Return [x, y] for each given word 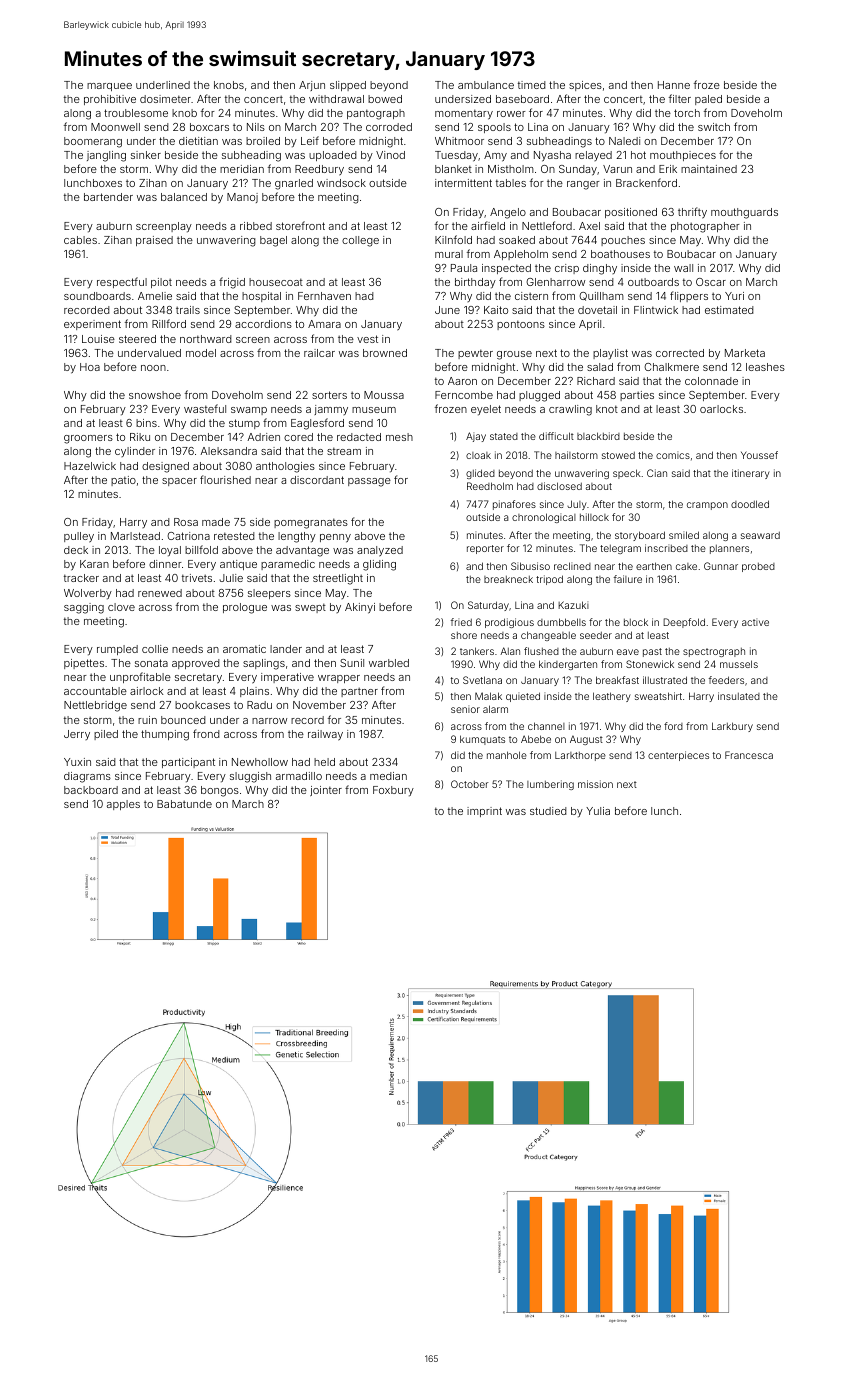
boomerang [93, 142]
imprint [484, 812]
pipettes [84, 664]
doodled [750, 504]
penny [335, 538]
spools [494, 128]
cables [80, 240]
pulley [79, 537]
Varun [617, 169]
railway [325, 735]
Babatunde [184, 804]
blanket [453, 169]
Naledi [624, 141]
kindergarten [568, 665]
